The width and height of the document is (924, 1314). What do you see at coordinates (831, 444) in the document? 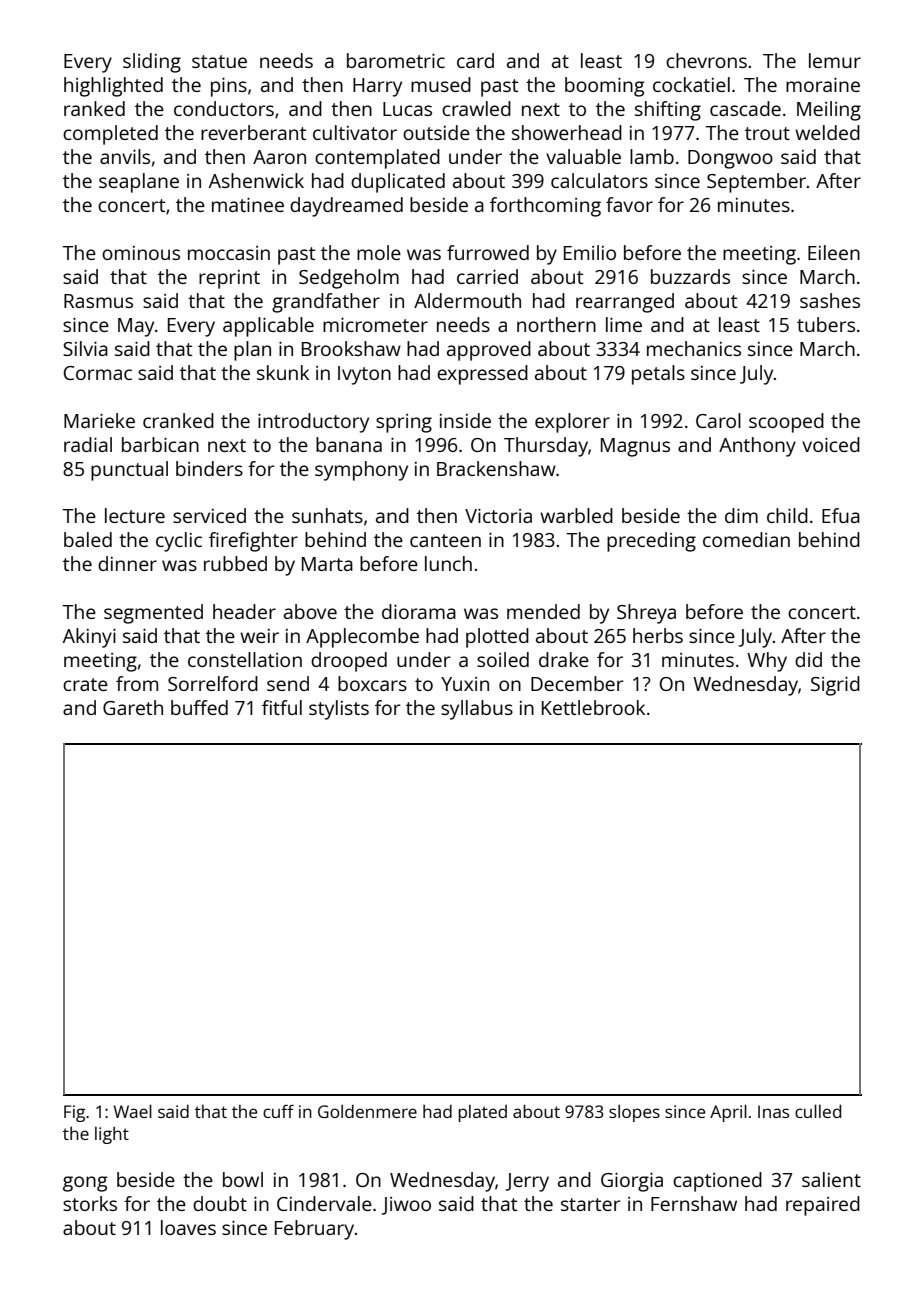
I see `voiced` at bounding box center [831, 444].
